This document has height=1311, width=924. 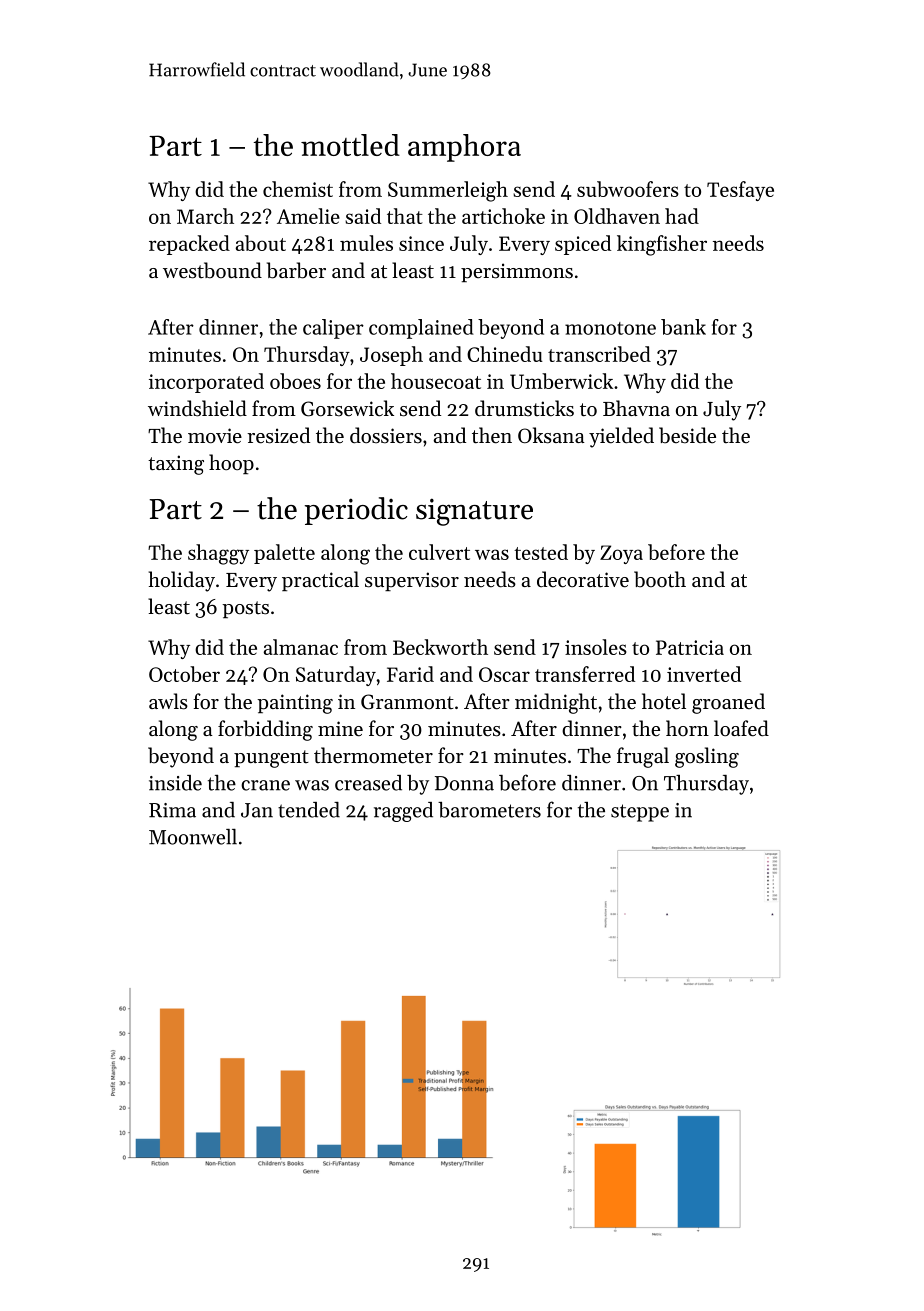 I want to click on mottled, so click(x=350, y=145).
